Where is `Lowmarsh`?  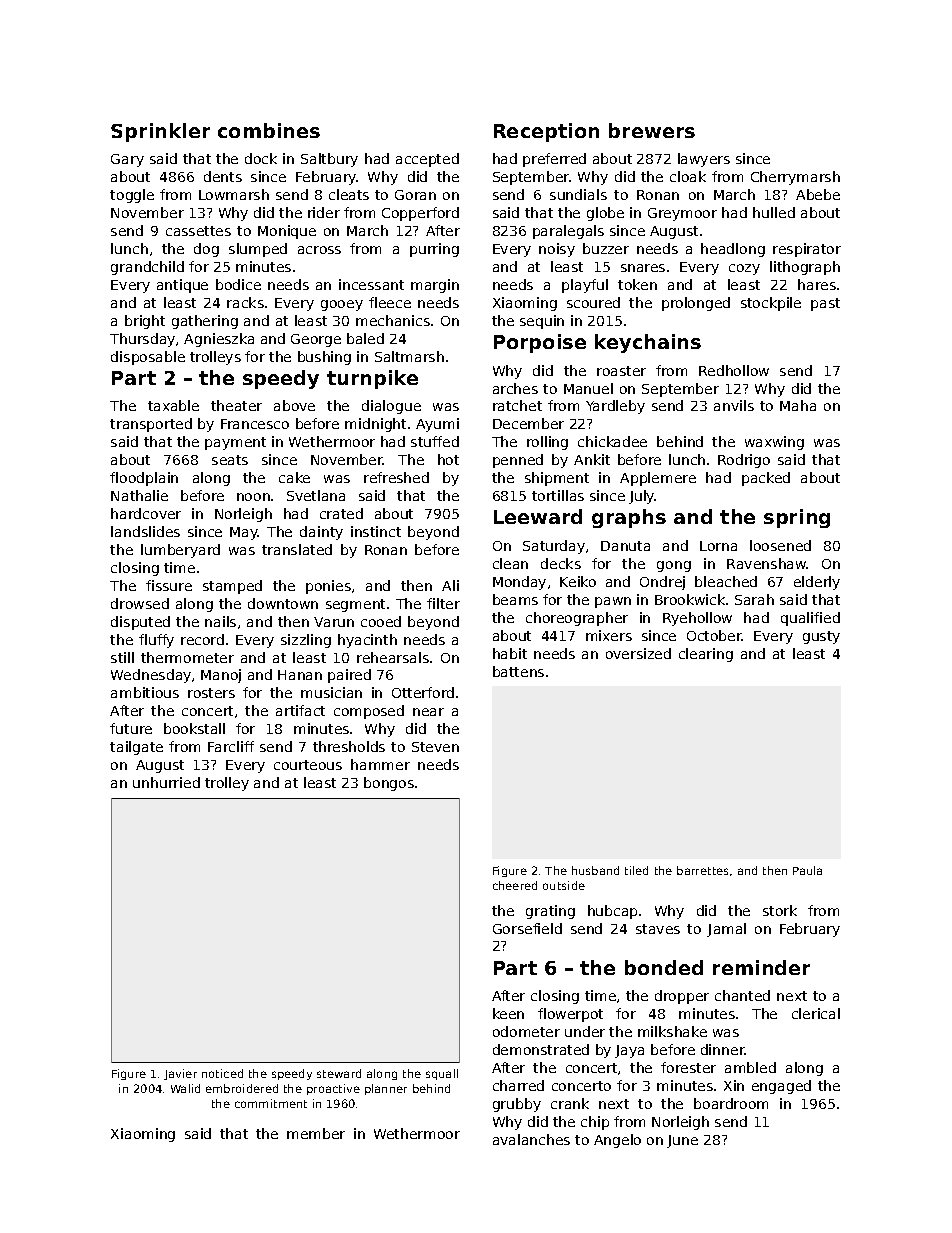
Lowmarsh is located at coordinates (234, 194).
